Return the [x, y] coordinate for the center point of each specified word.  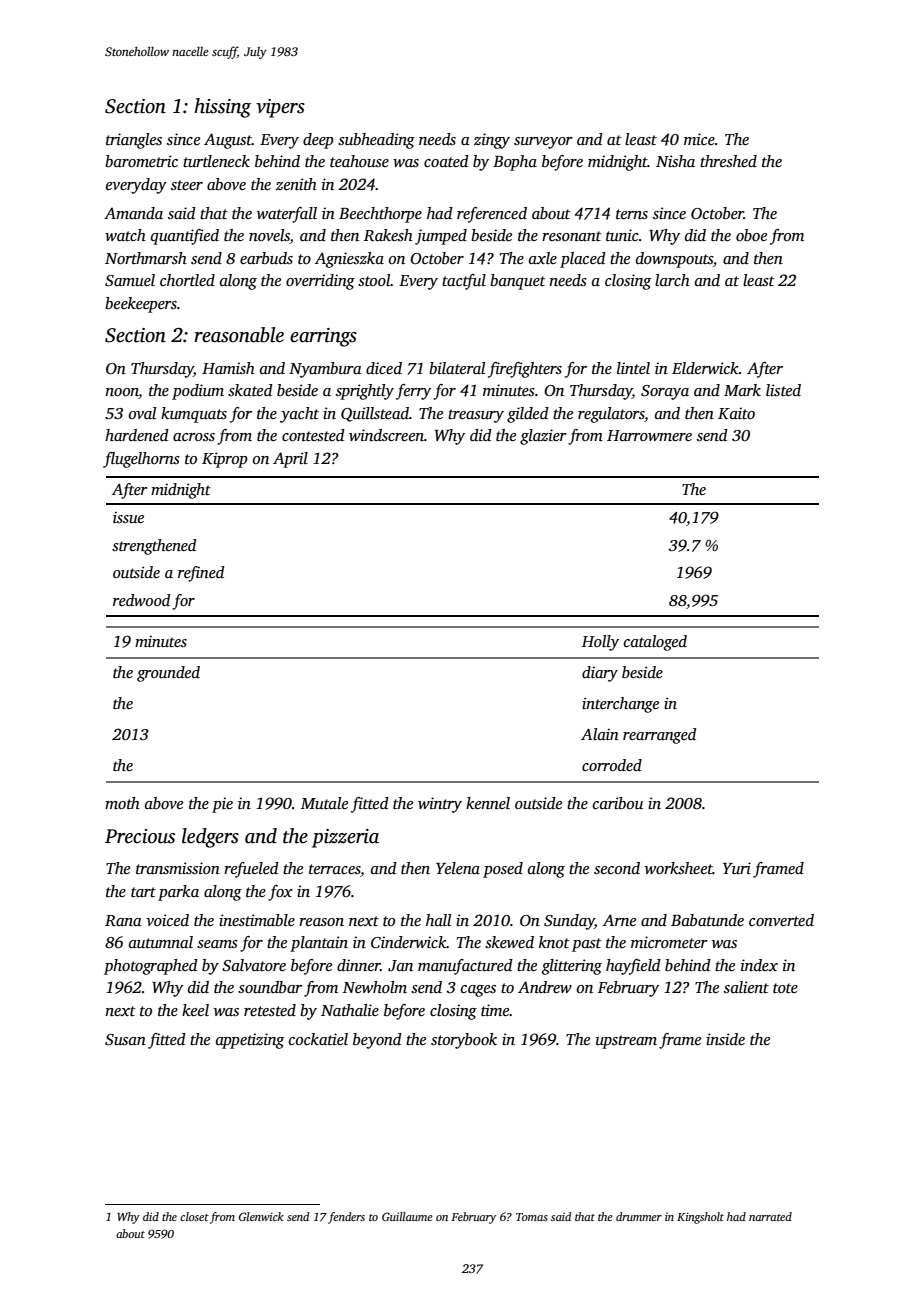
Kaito [736, 413]
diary [600, 674]
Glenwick [261, 1216]
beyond [377, 1041]
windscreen [386, 435]
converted [781, 920]
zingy [492, 141]
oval [142, 413]
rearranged [659, 736]
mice [699, 139]
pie [222, 805]
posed [503, 870]
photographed [151, 967]
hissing [222, 108]
